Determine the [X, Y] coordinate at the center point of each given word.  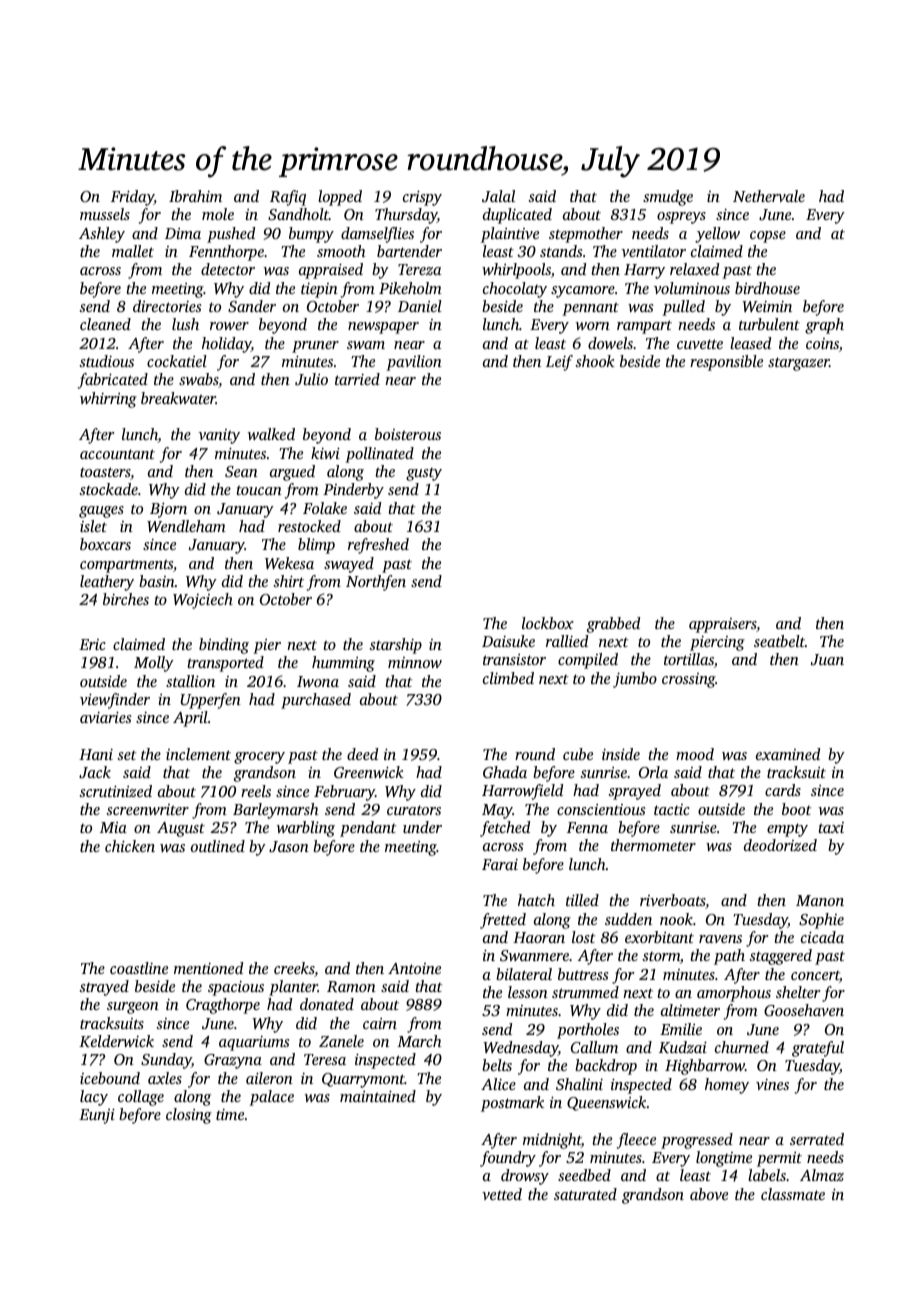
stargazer [799, 364]
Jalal [498, 196]
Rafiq [288, 198]
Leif [559, 363]
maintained [378, 1096]
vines [772, 1084]
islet [93, 526]
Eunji [97, 1116]
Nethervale [769, 196]
